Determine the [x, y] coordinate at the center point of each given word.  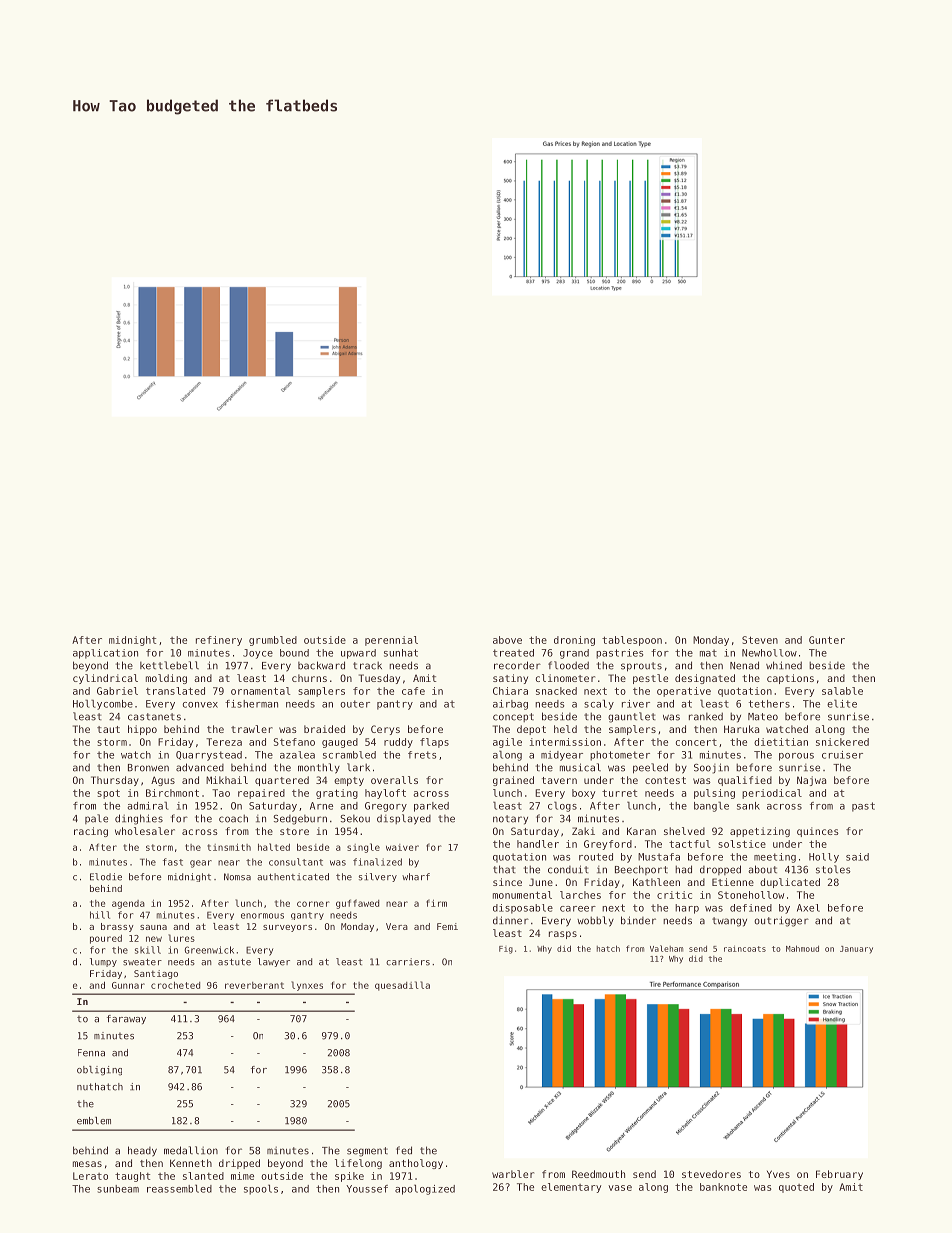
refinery [219, 641]
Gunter [827, 640]
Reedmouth [598, 1174]
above [507, 640]
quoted [796, 1188]
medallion [191, 1150]
